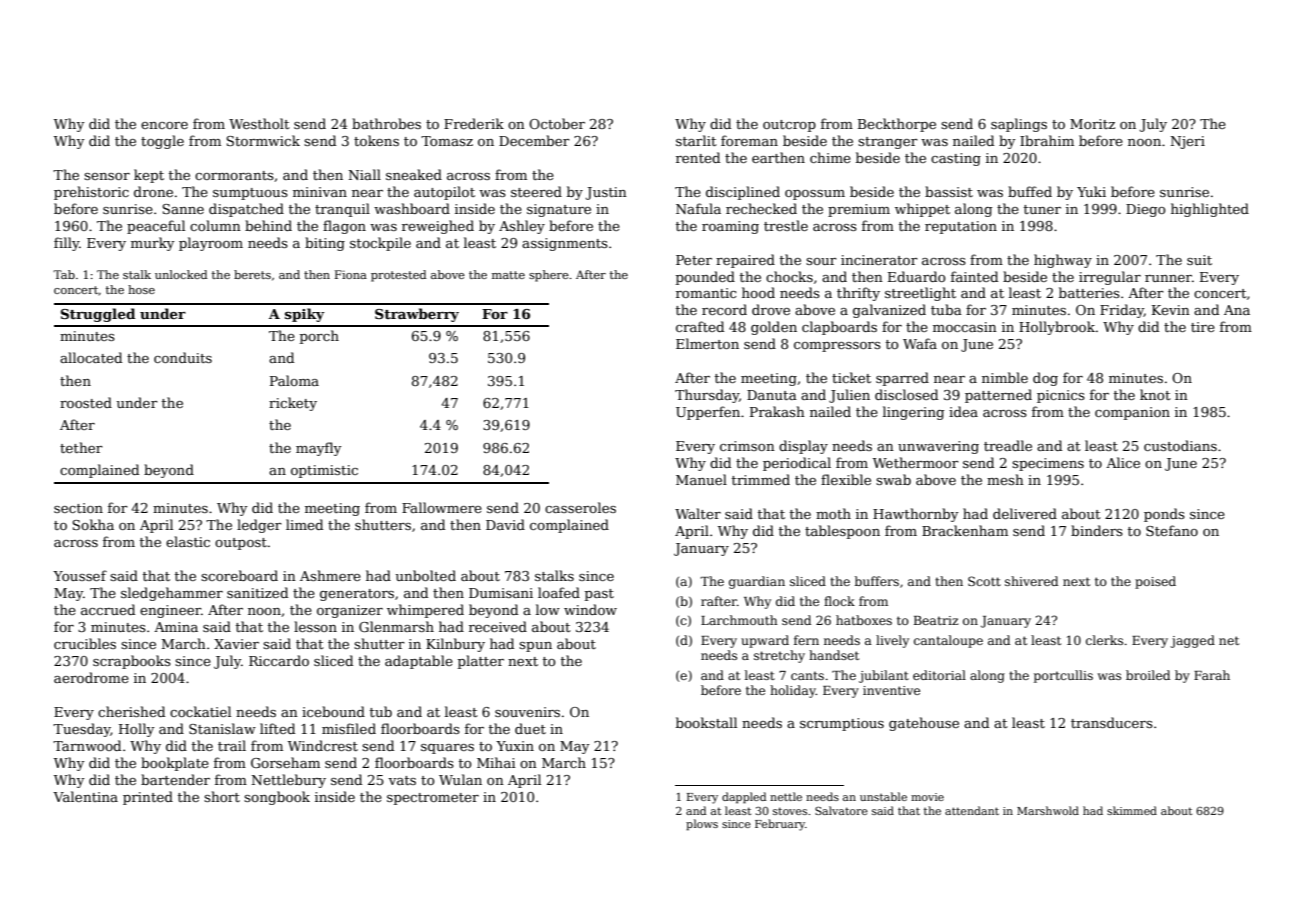 This page has width=1308, height=924. I want to click on Brackenham, so click(965, 530).
